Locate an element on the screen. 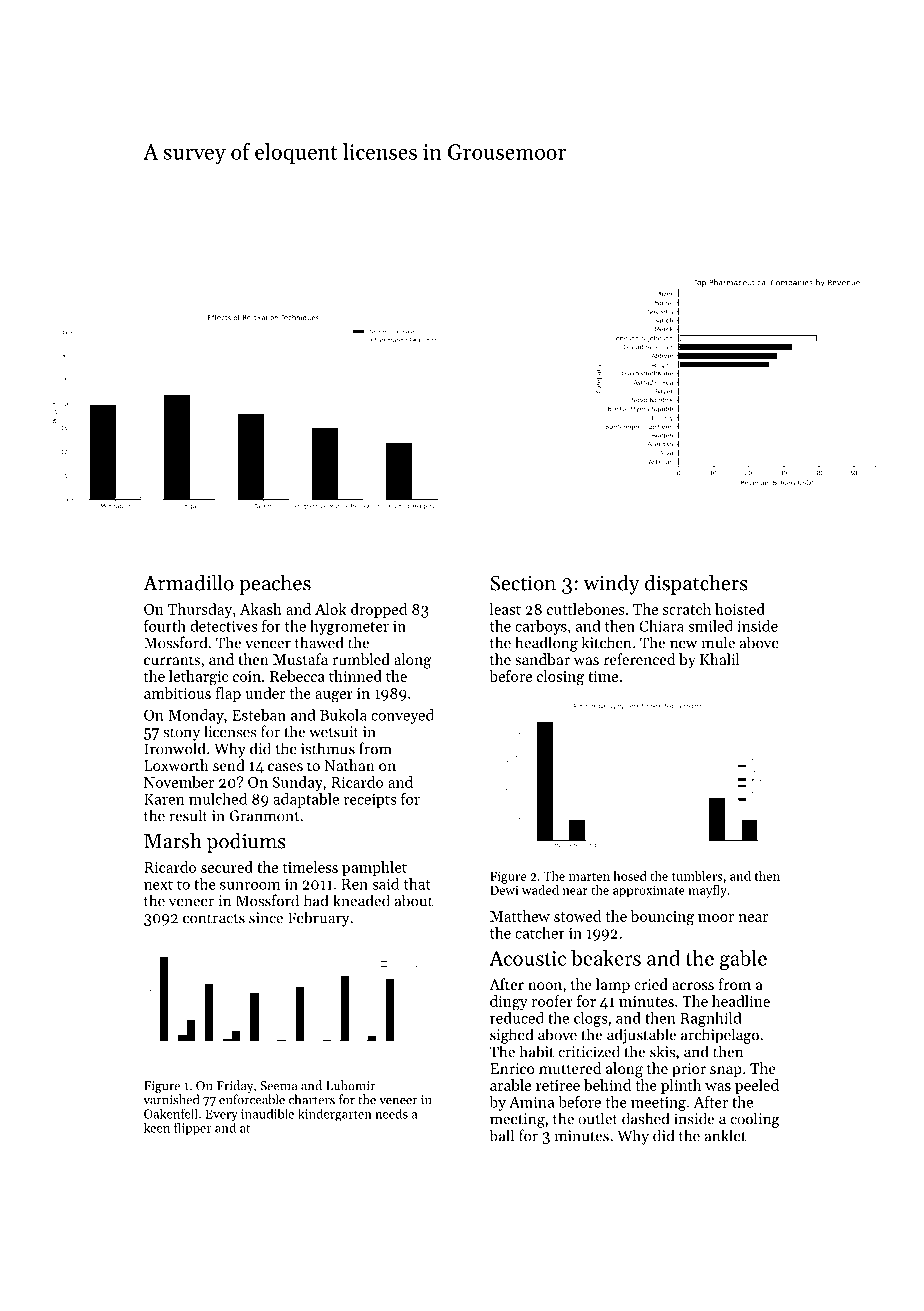 The height and width of the screenshot is (1311, 924). Acoustic is located at coordinates (527, 958).
